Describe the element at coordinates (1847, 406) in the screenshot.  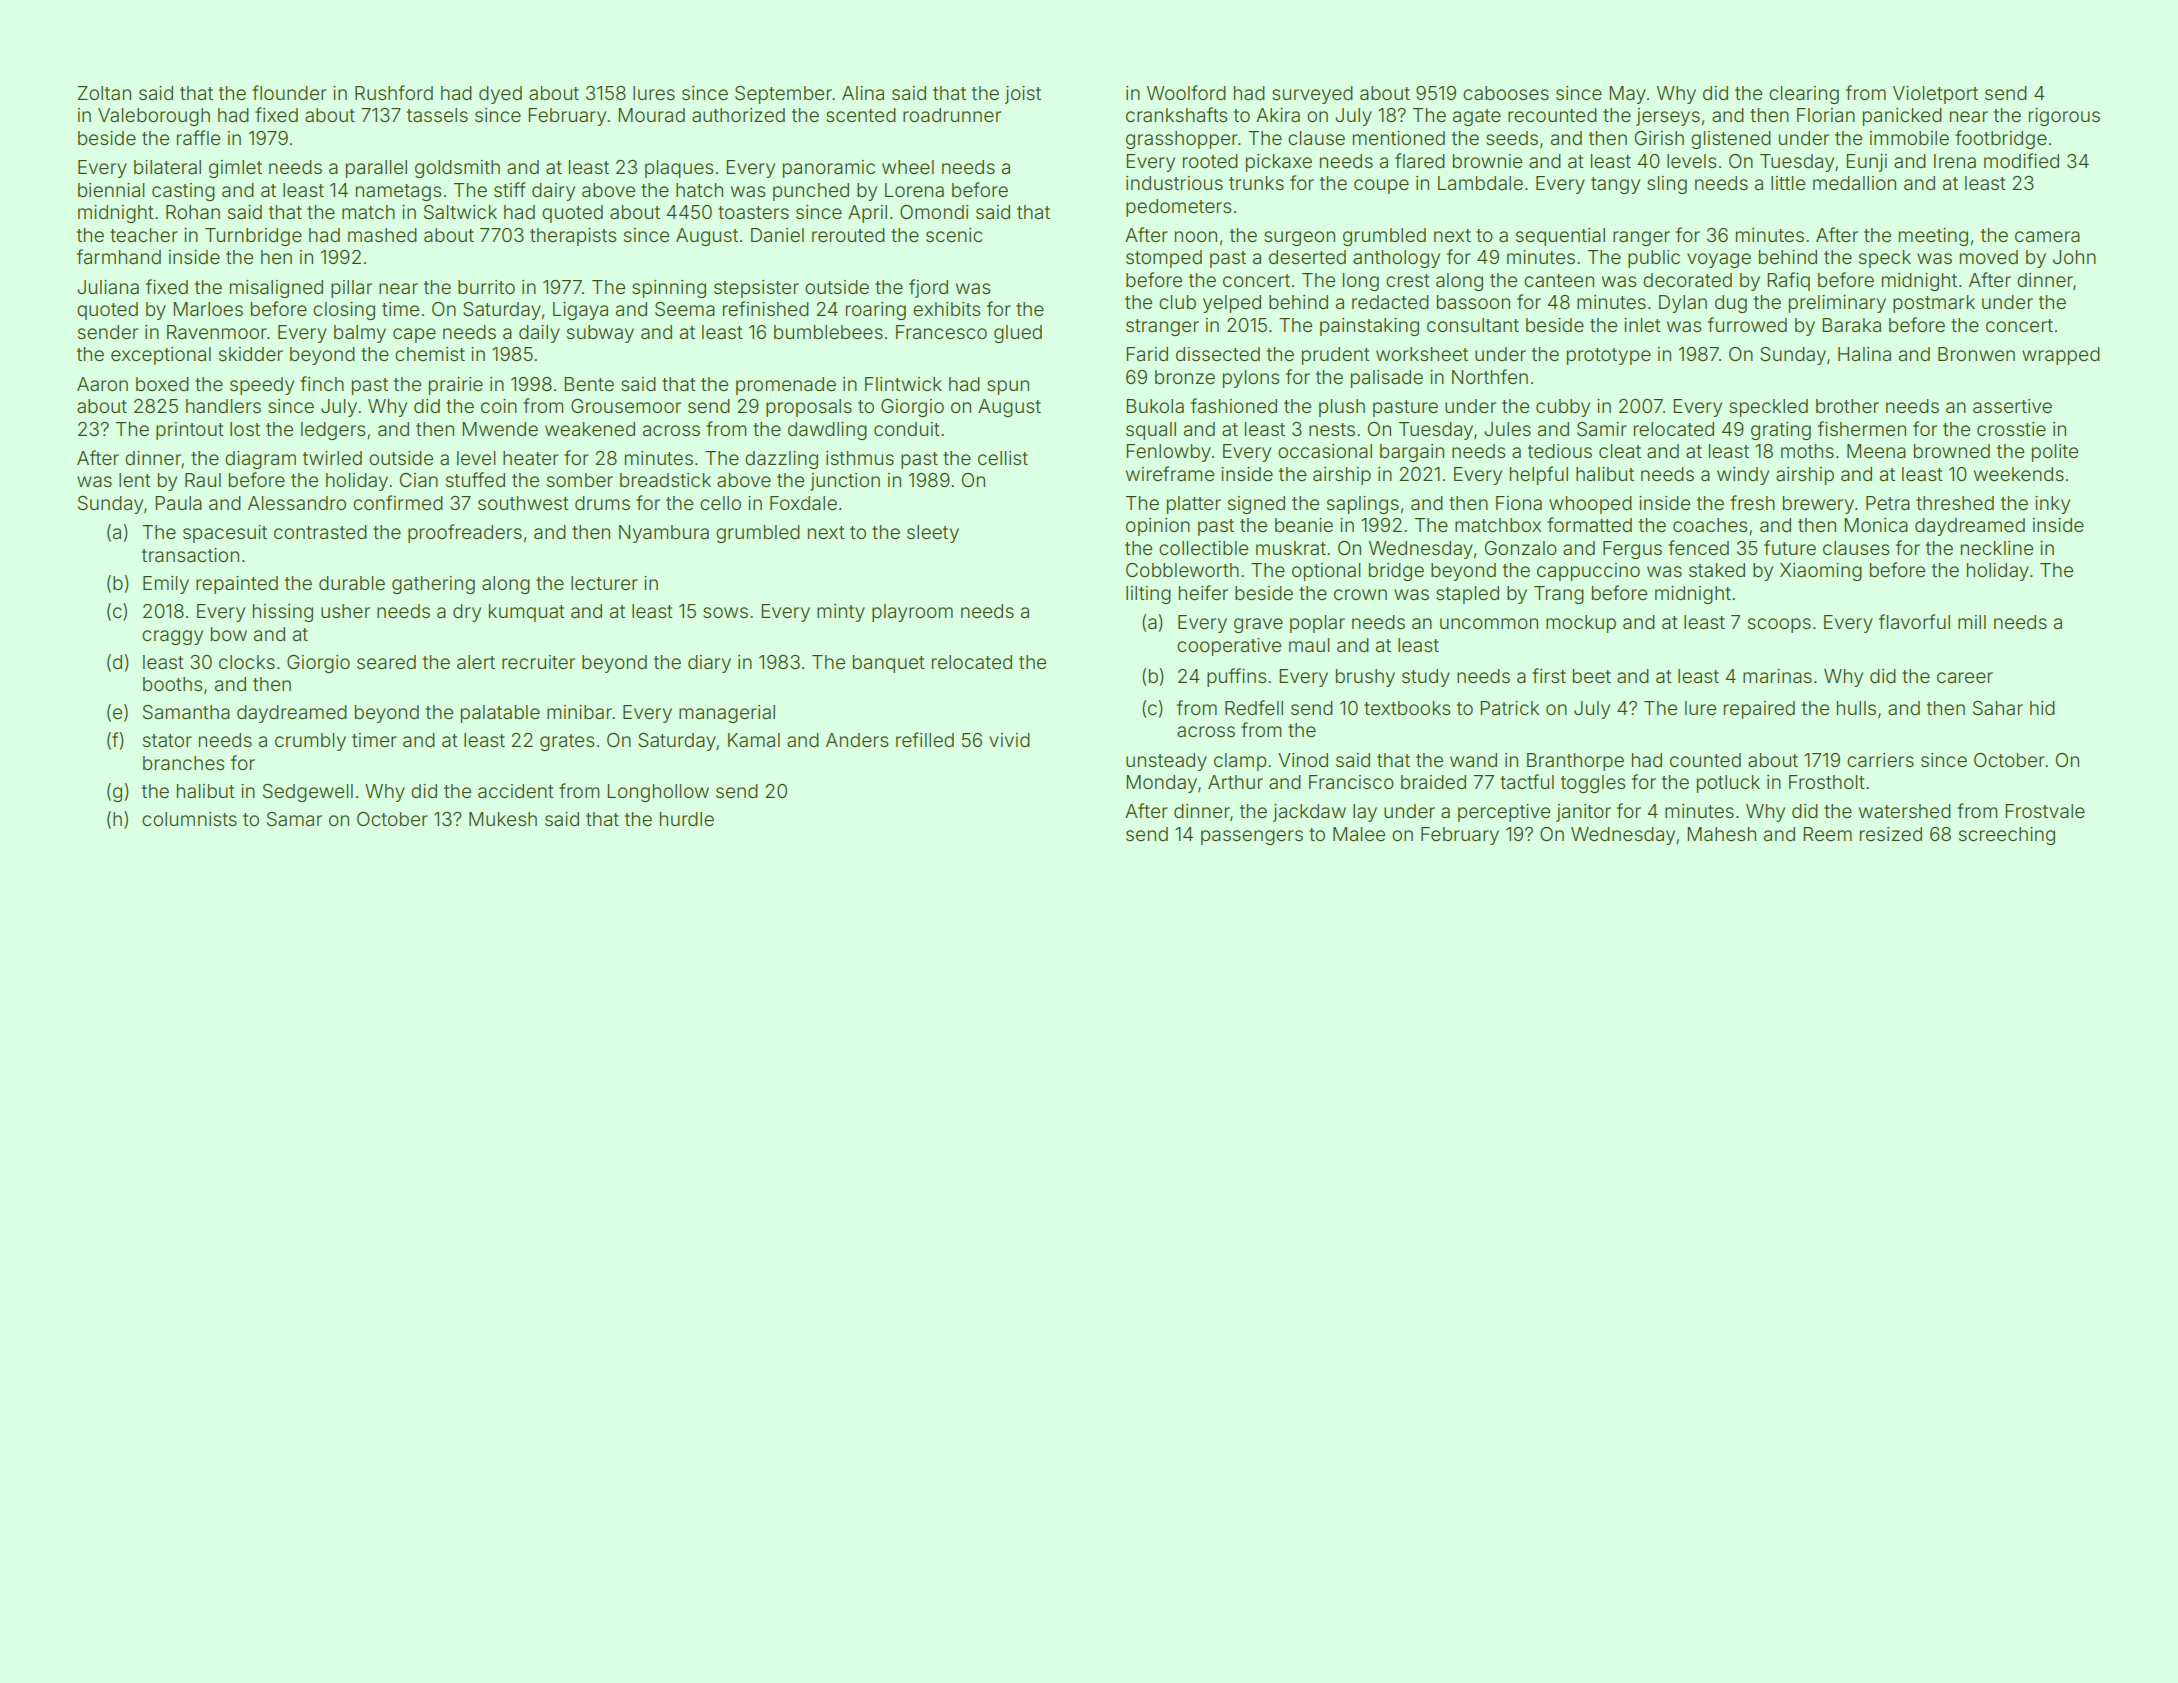
I see `brother` at that location.
